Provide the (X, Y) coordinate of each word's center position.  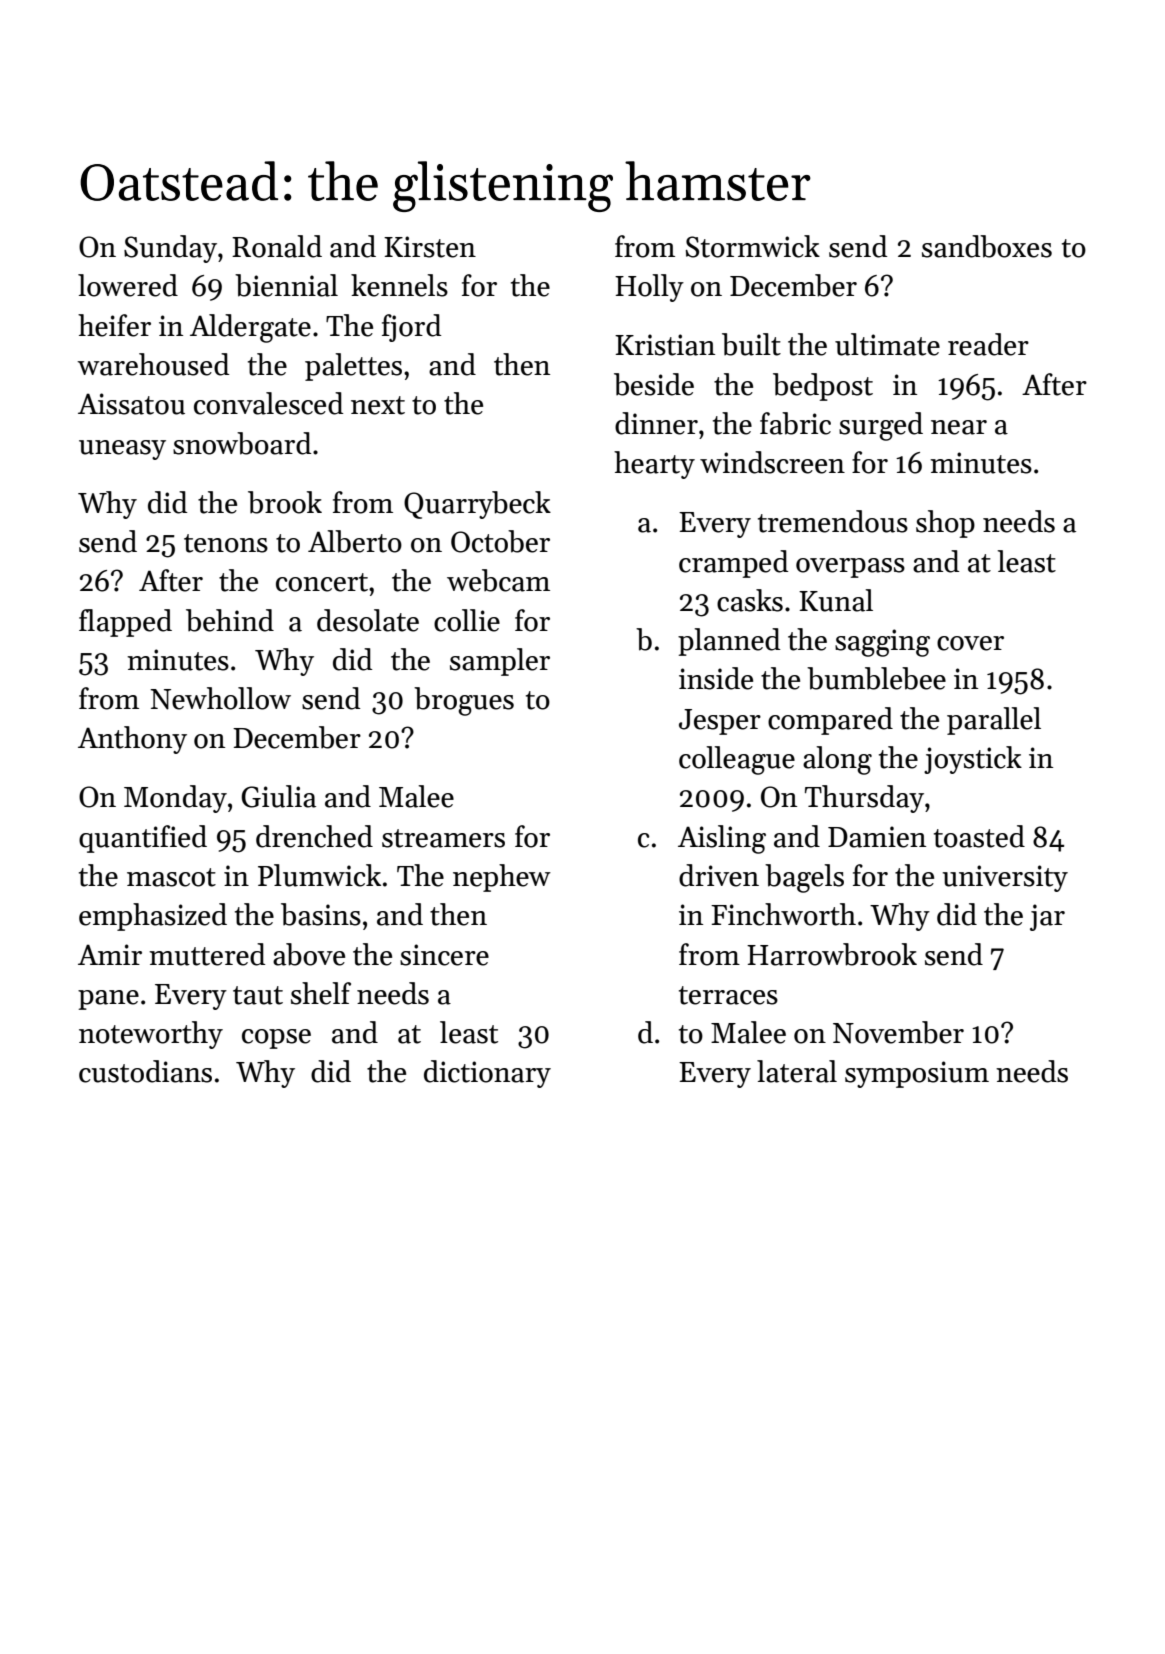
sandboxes (987, 246)
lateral (797, 1071)
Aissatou (131, 404)
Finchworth (783, 914)
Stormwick (753, 246)
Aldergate (250, 328)
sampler (500, 662)
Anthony (132, 740)
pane (108, 1000)
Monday (175, 799)
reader (988, 344)
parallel (994, 721)
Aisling (722, 839)
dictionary (487, 1074)
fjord (411, 328)
